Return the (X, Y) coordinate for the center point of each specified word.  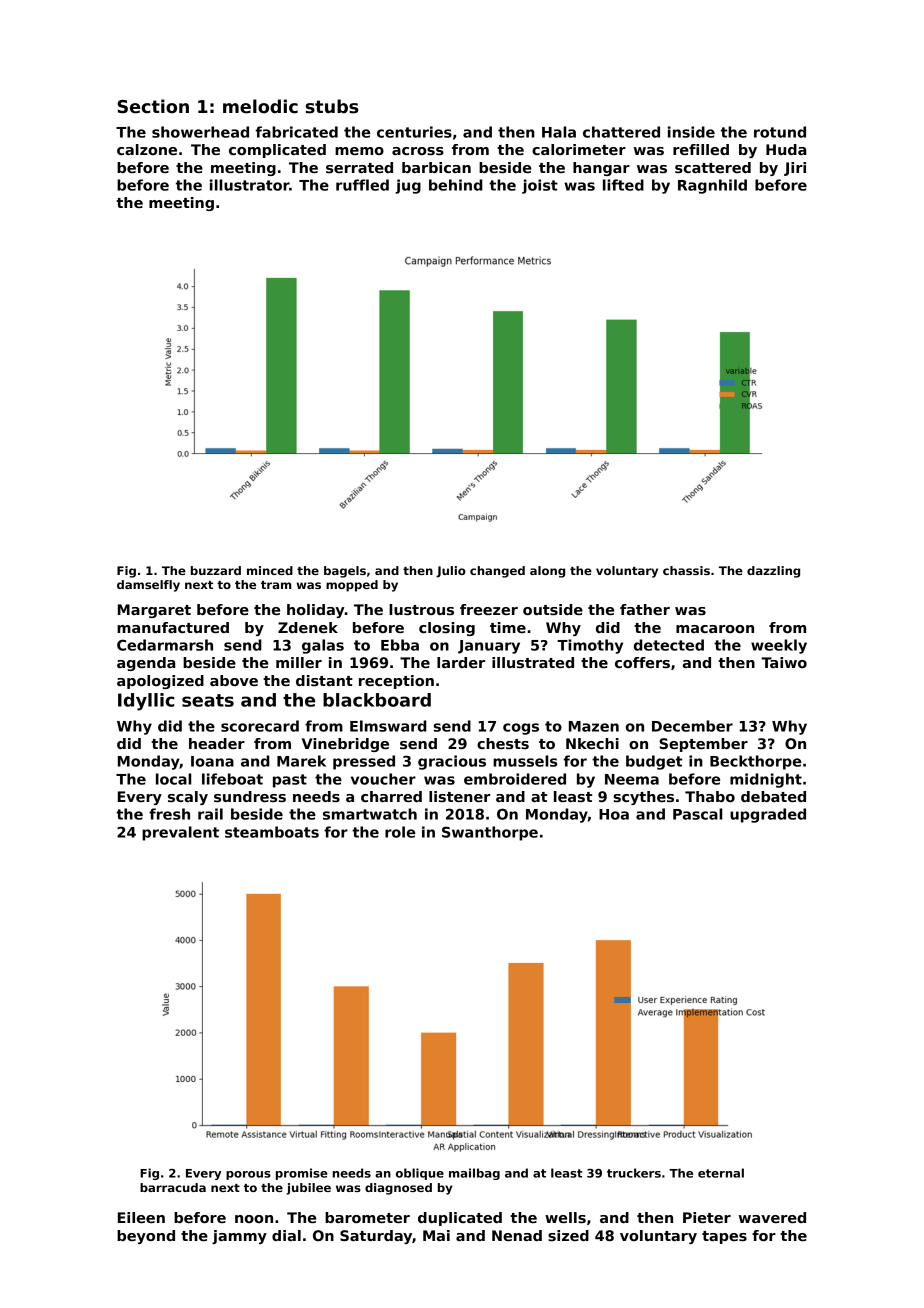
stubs (332, 106)
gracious (452, 762)
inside (691, 132)
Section (153, 106)
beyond (146, 1237)
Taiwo (784, 662)
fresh (169, 814)
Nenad (517, 1235)
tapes (724, 1237)
